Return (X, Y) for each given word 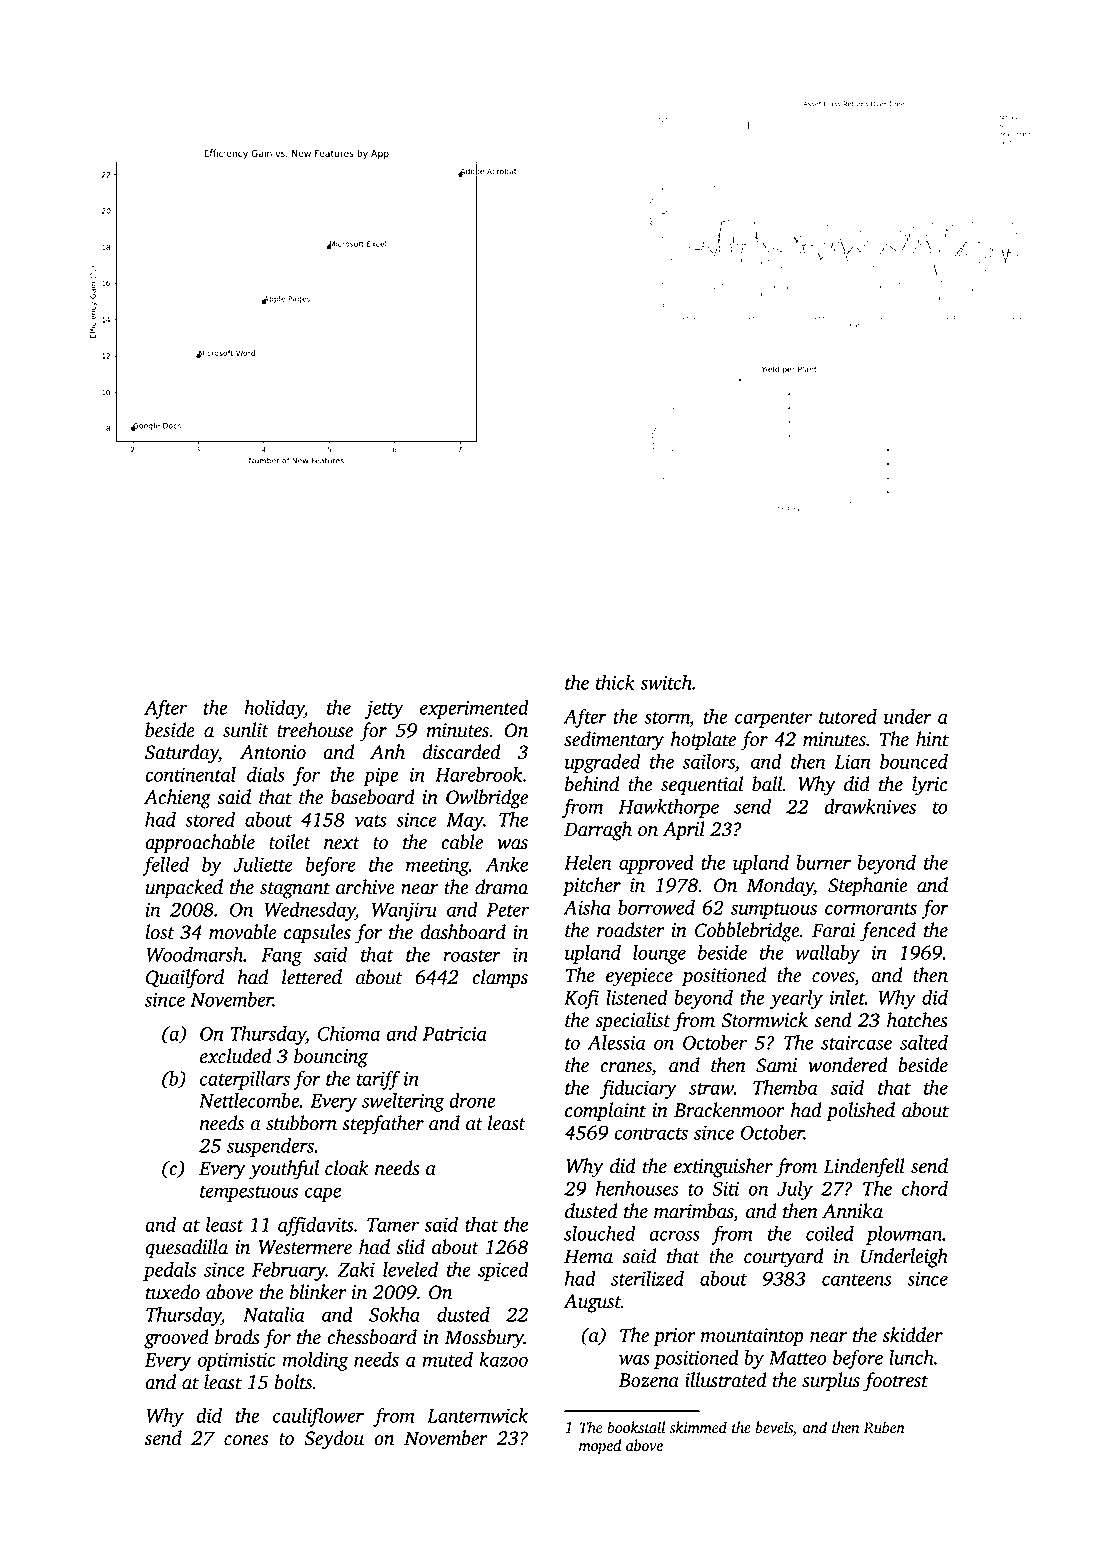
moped (600, 1447)
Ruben (884, 1427)
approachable (200, 844)
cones (246, 1440)
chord (925, 1188)
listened (637, 997)
